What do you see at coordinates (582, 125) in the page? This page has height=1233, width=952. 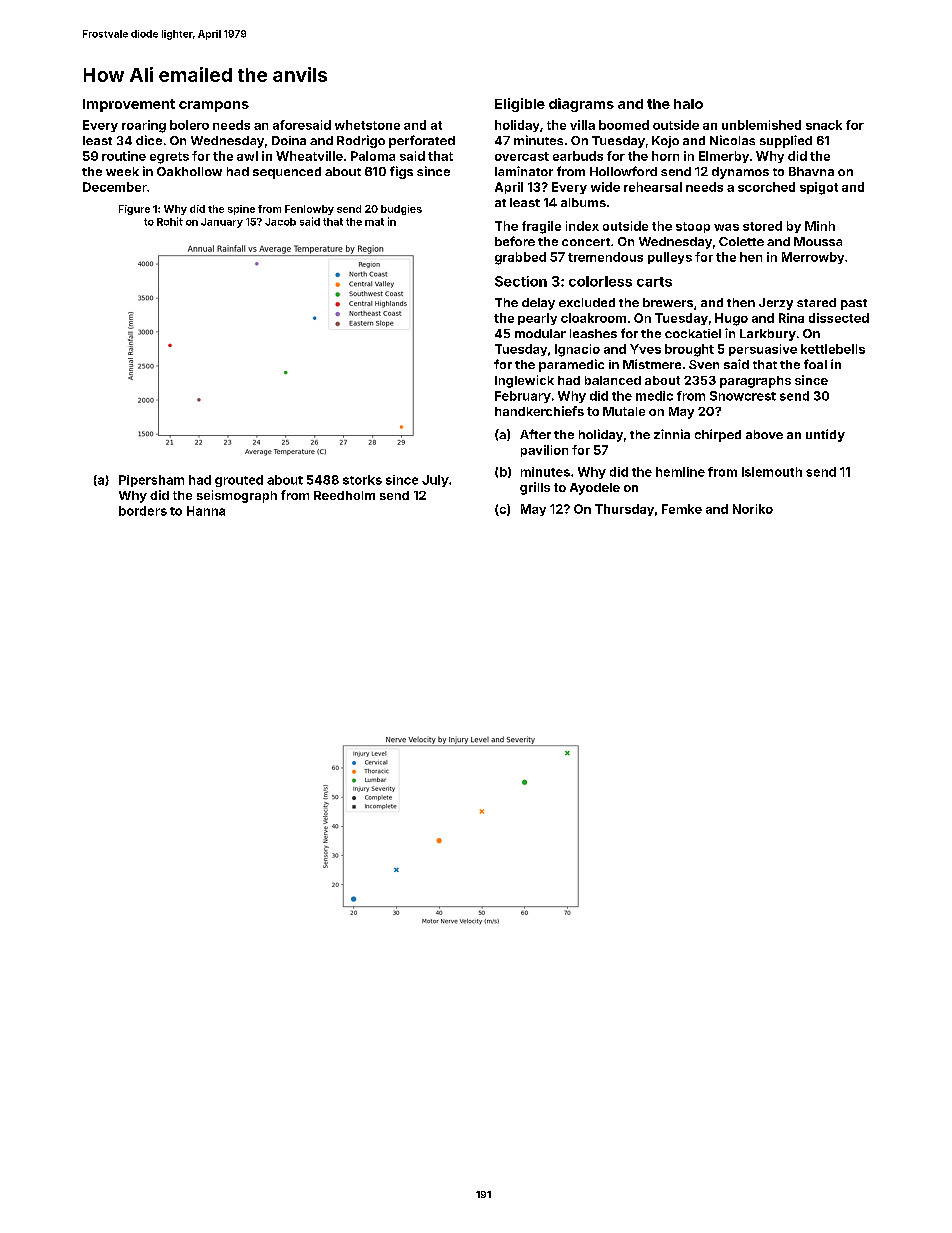 I see `villa` at bounding box center [582, 125].
